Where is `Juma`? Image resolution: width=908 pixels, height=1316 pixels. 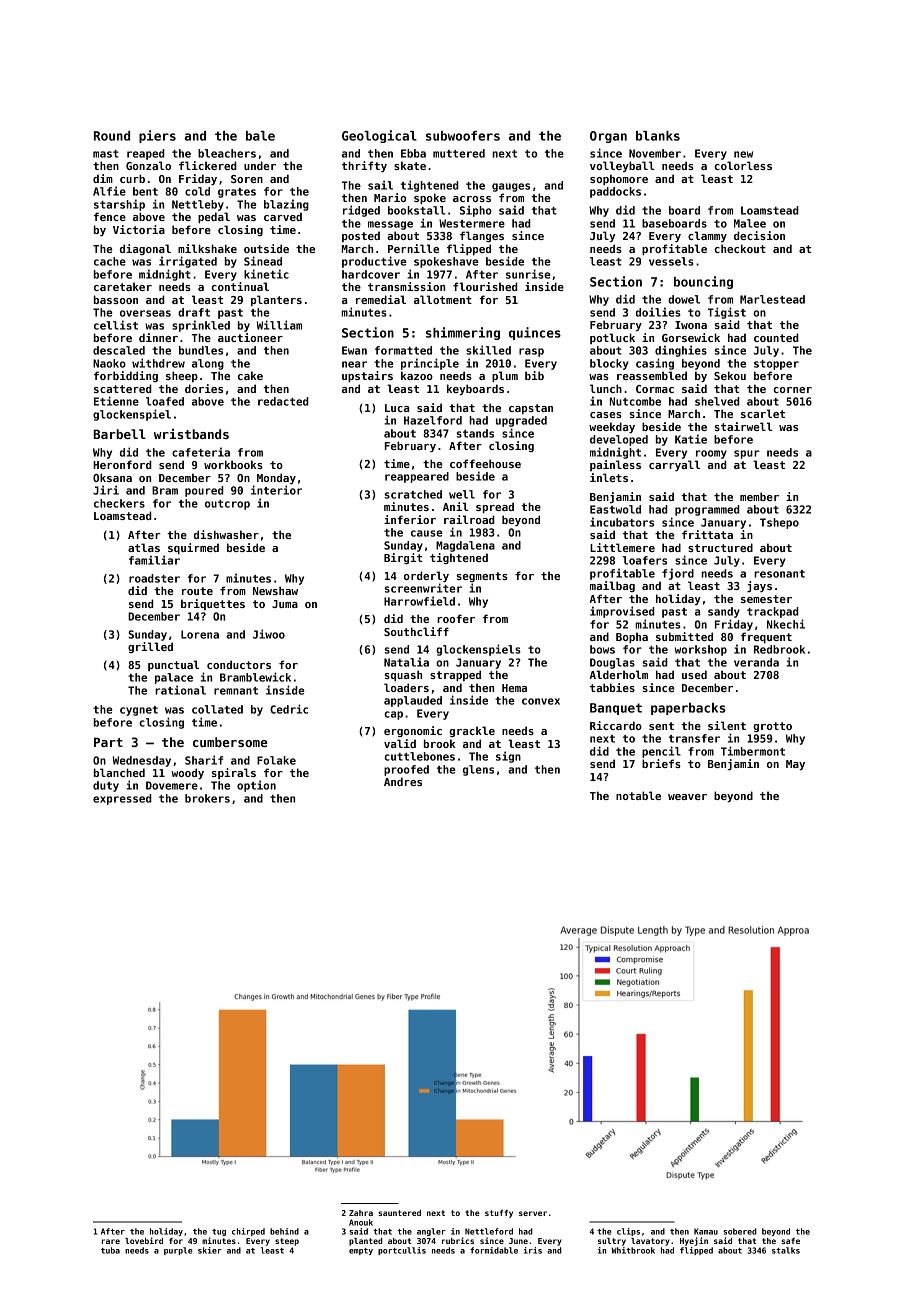
Juma is located at coordinates (285, 604).
